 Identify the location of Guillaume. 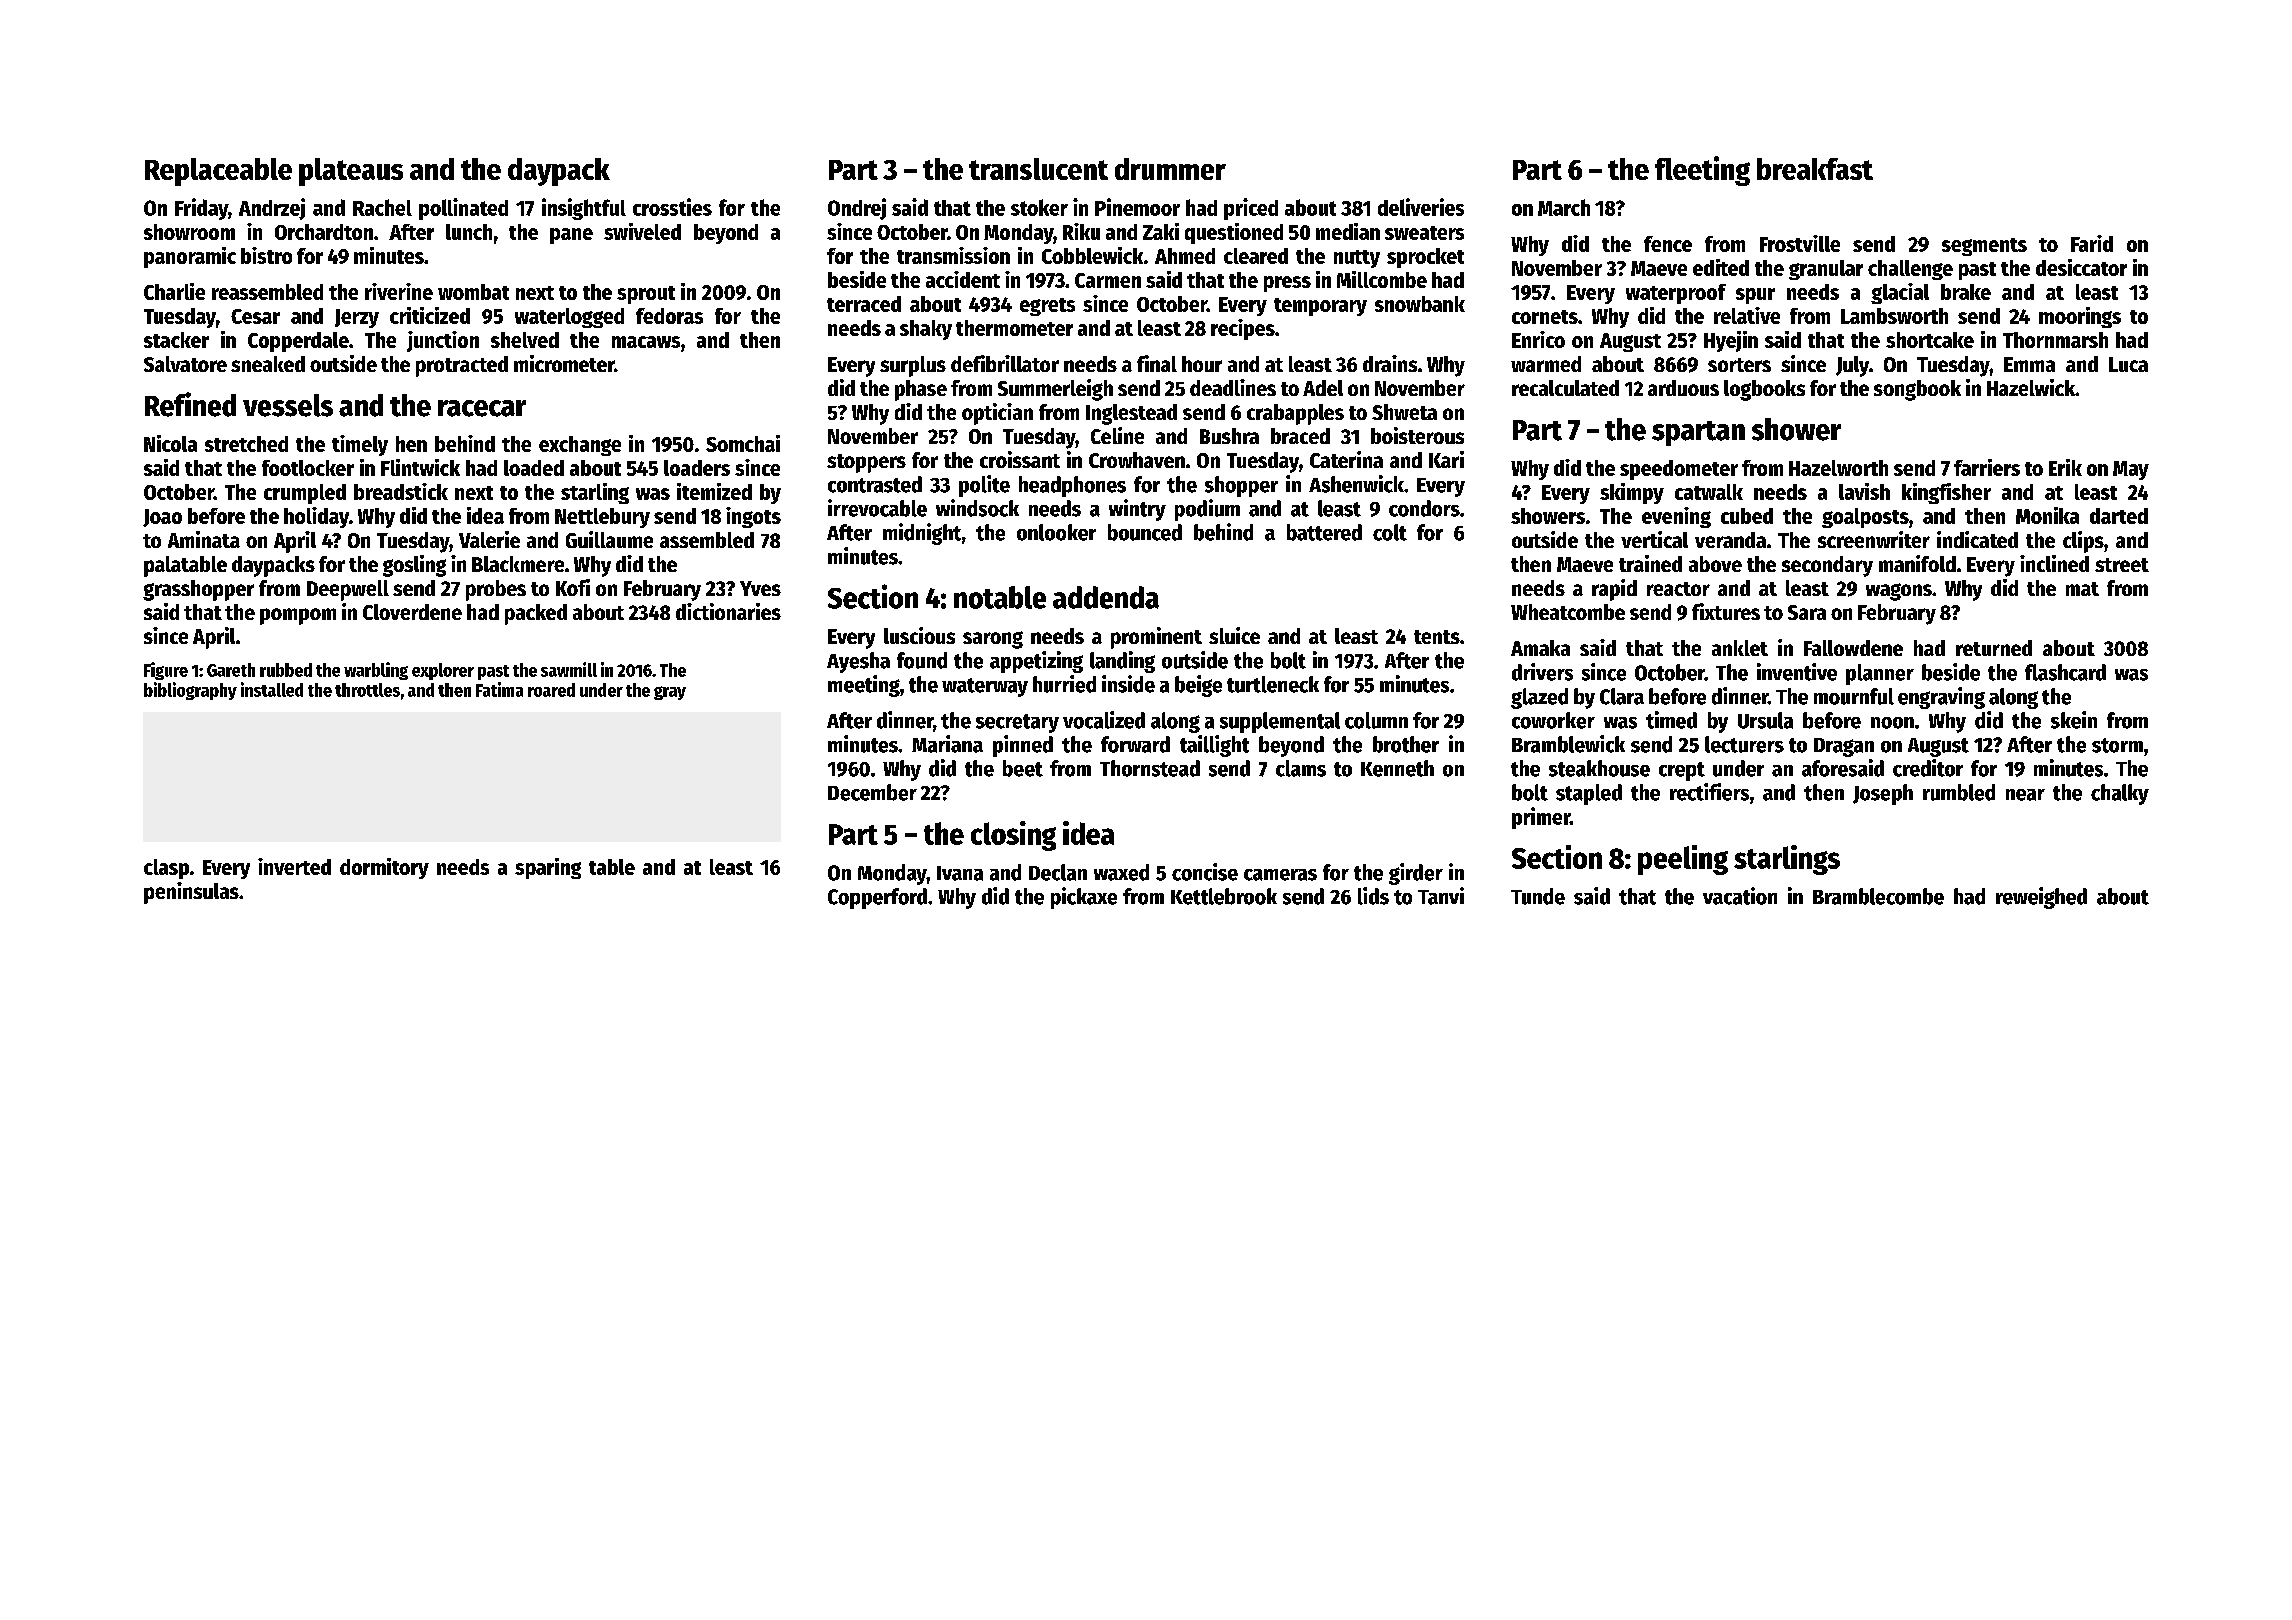
(609, 539).
